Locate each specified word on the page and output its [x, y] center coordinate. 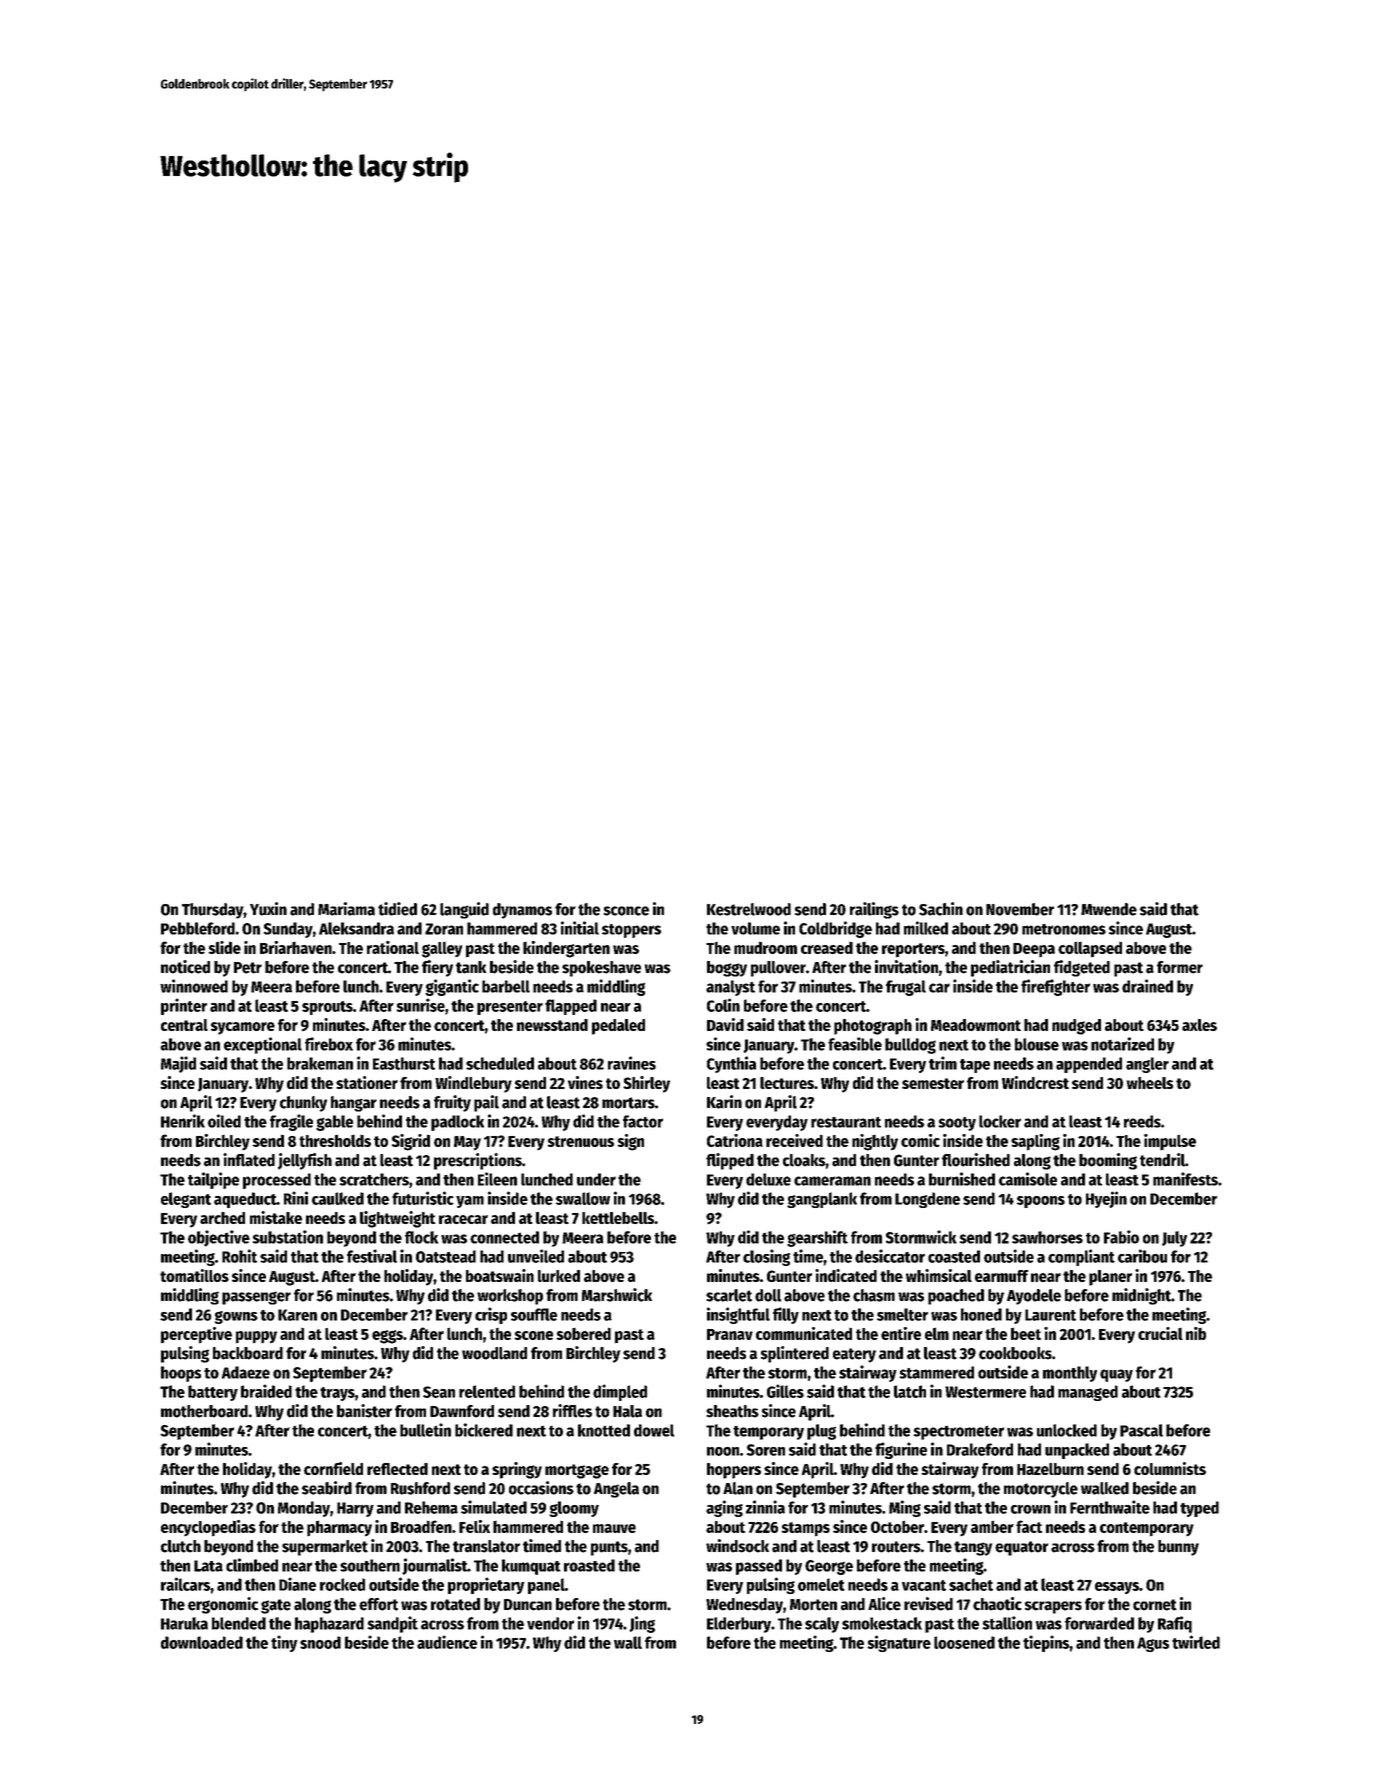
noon [723, 1451]
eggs [387, 1337]
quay [1116, 1375]
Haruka [184, 1623]
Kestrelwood [749, 909]
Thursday [213, 911]
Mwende [1109, 909]
